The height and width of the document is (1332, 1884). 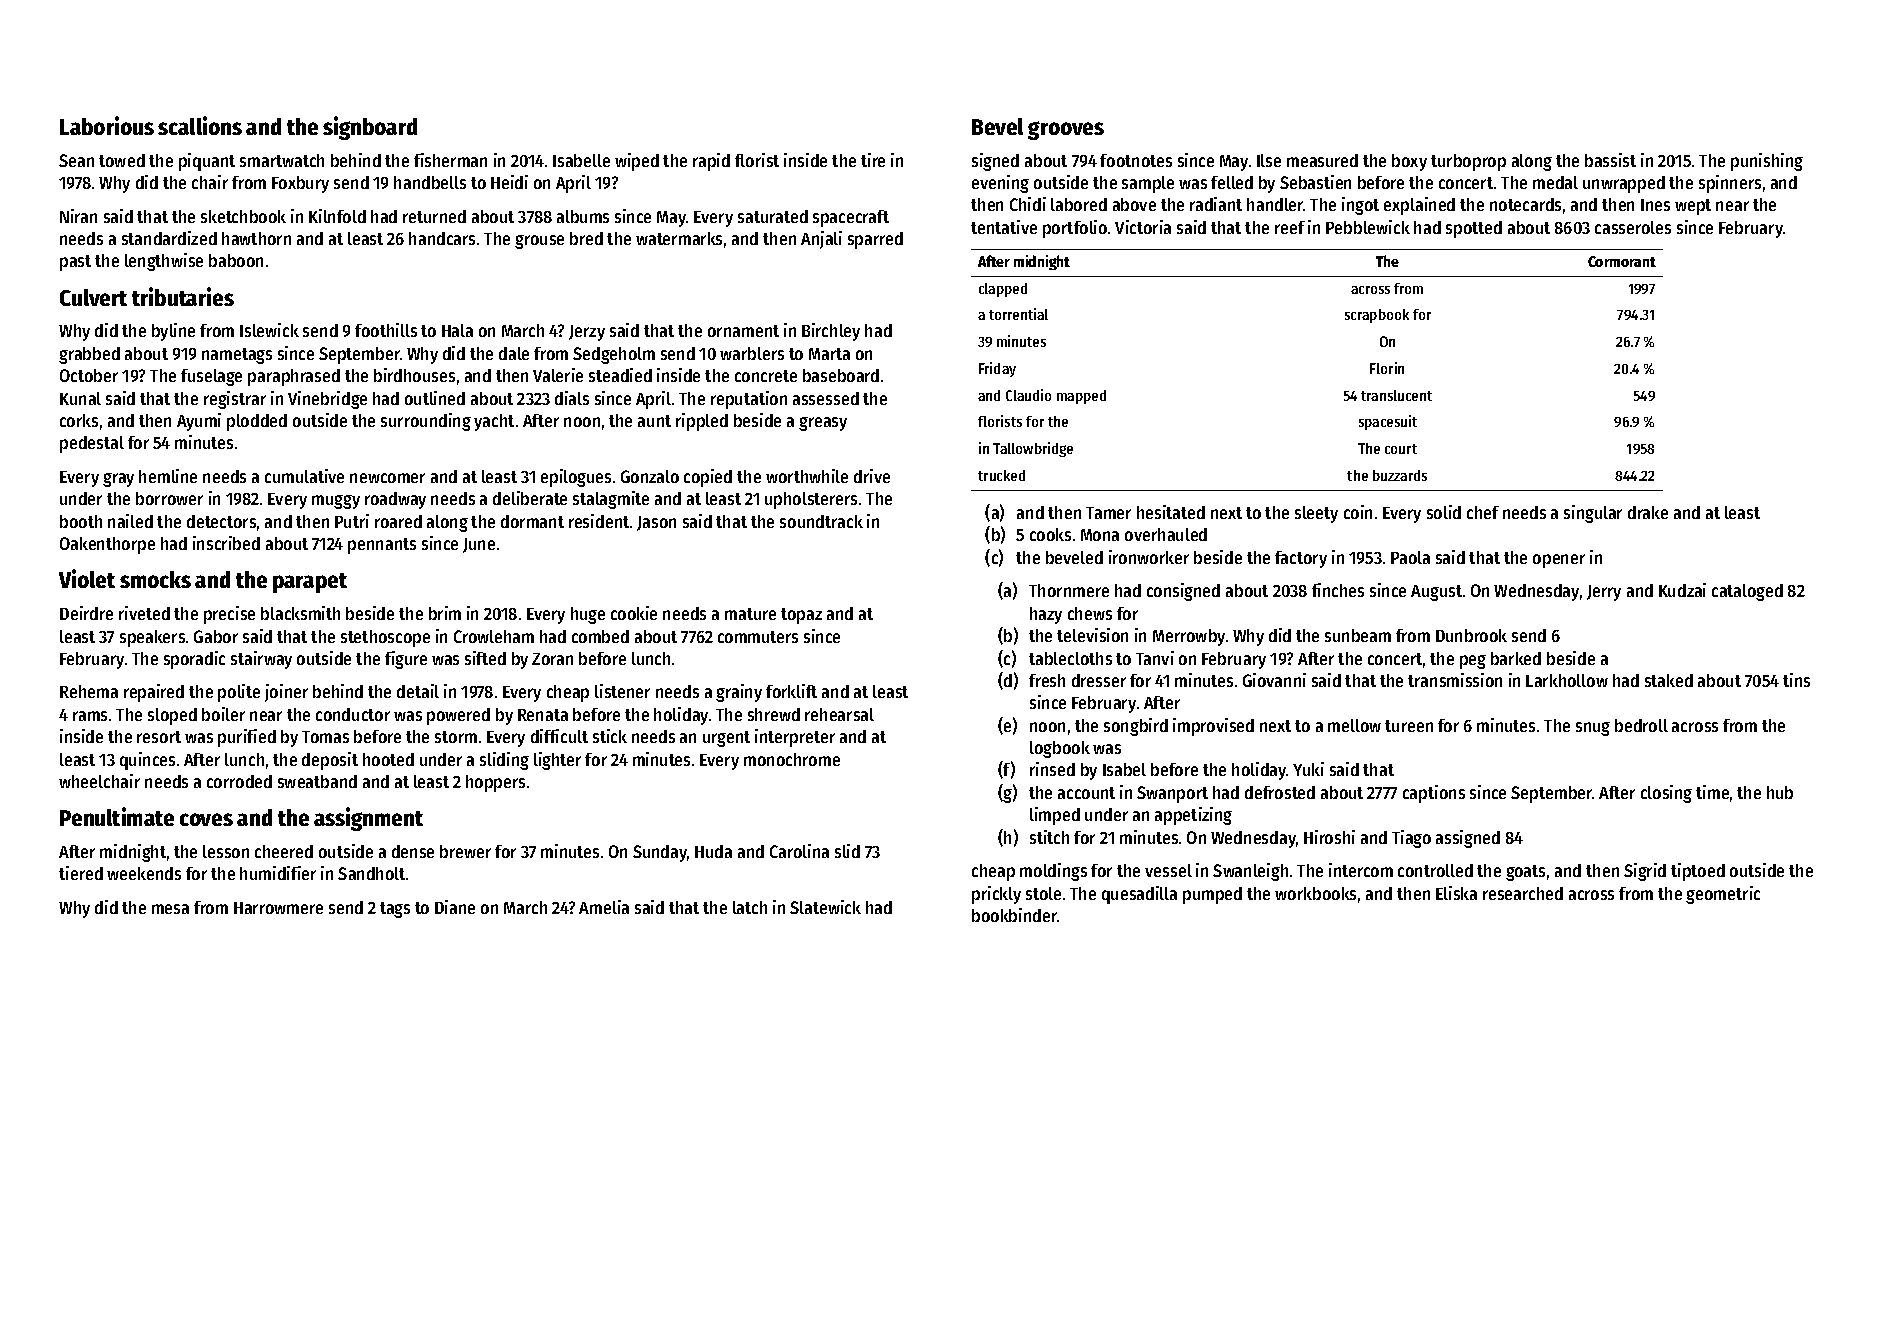 I want to click on foothills, so click(x=386, y=330).
